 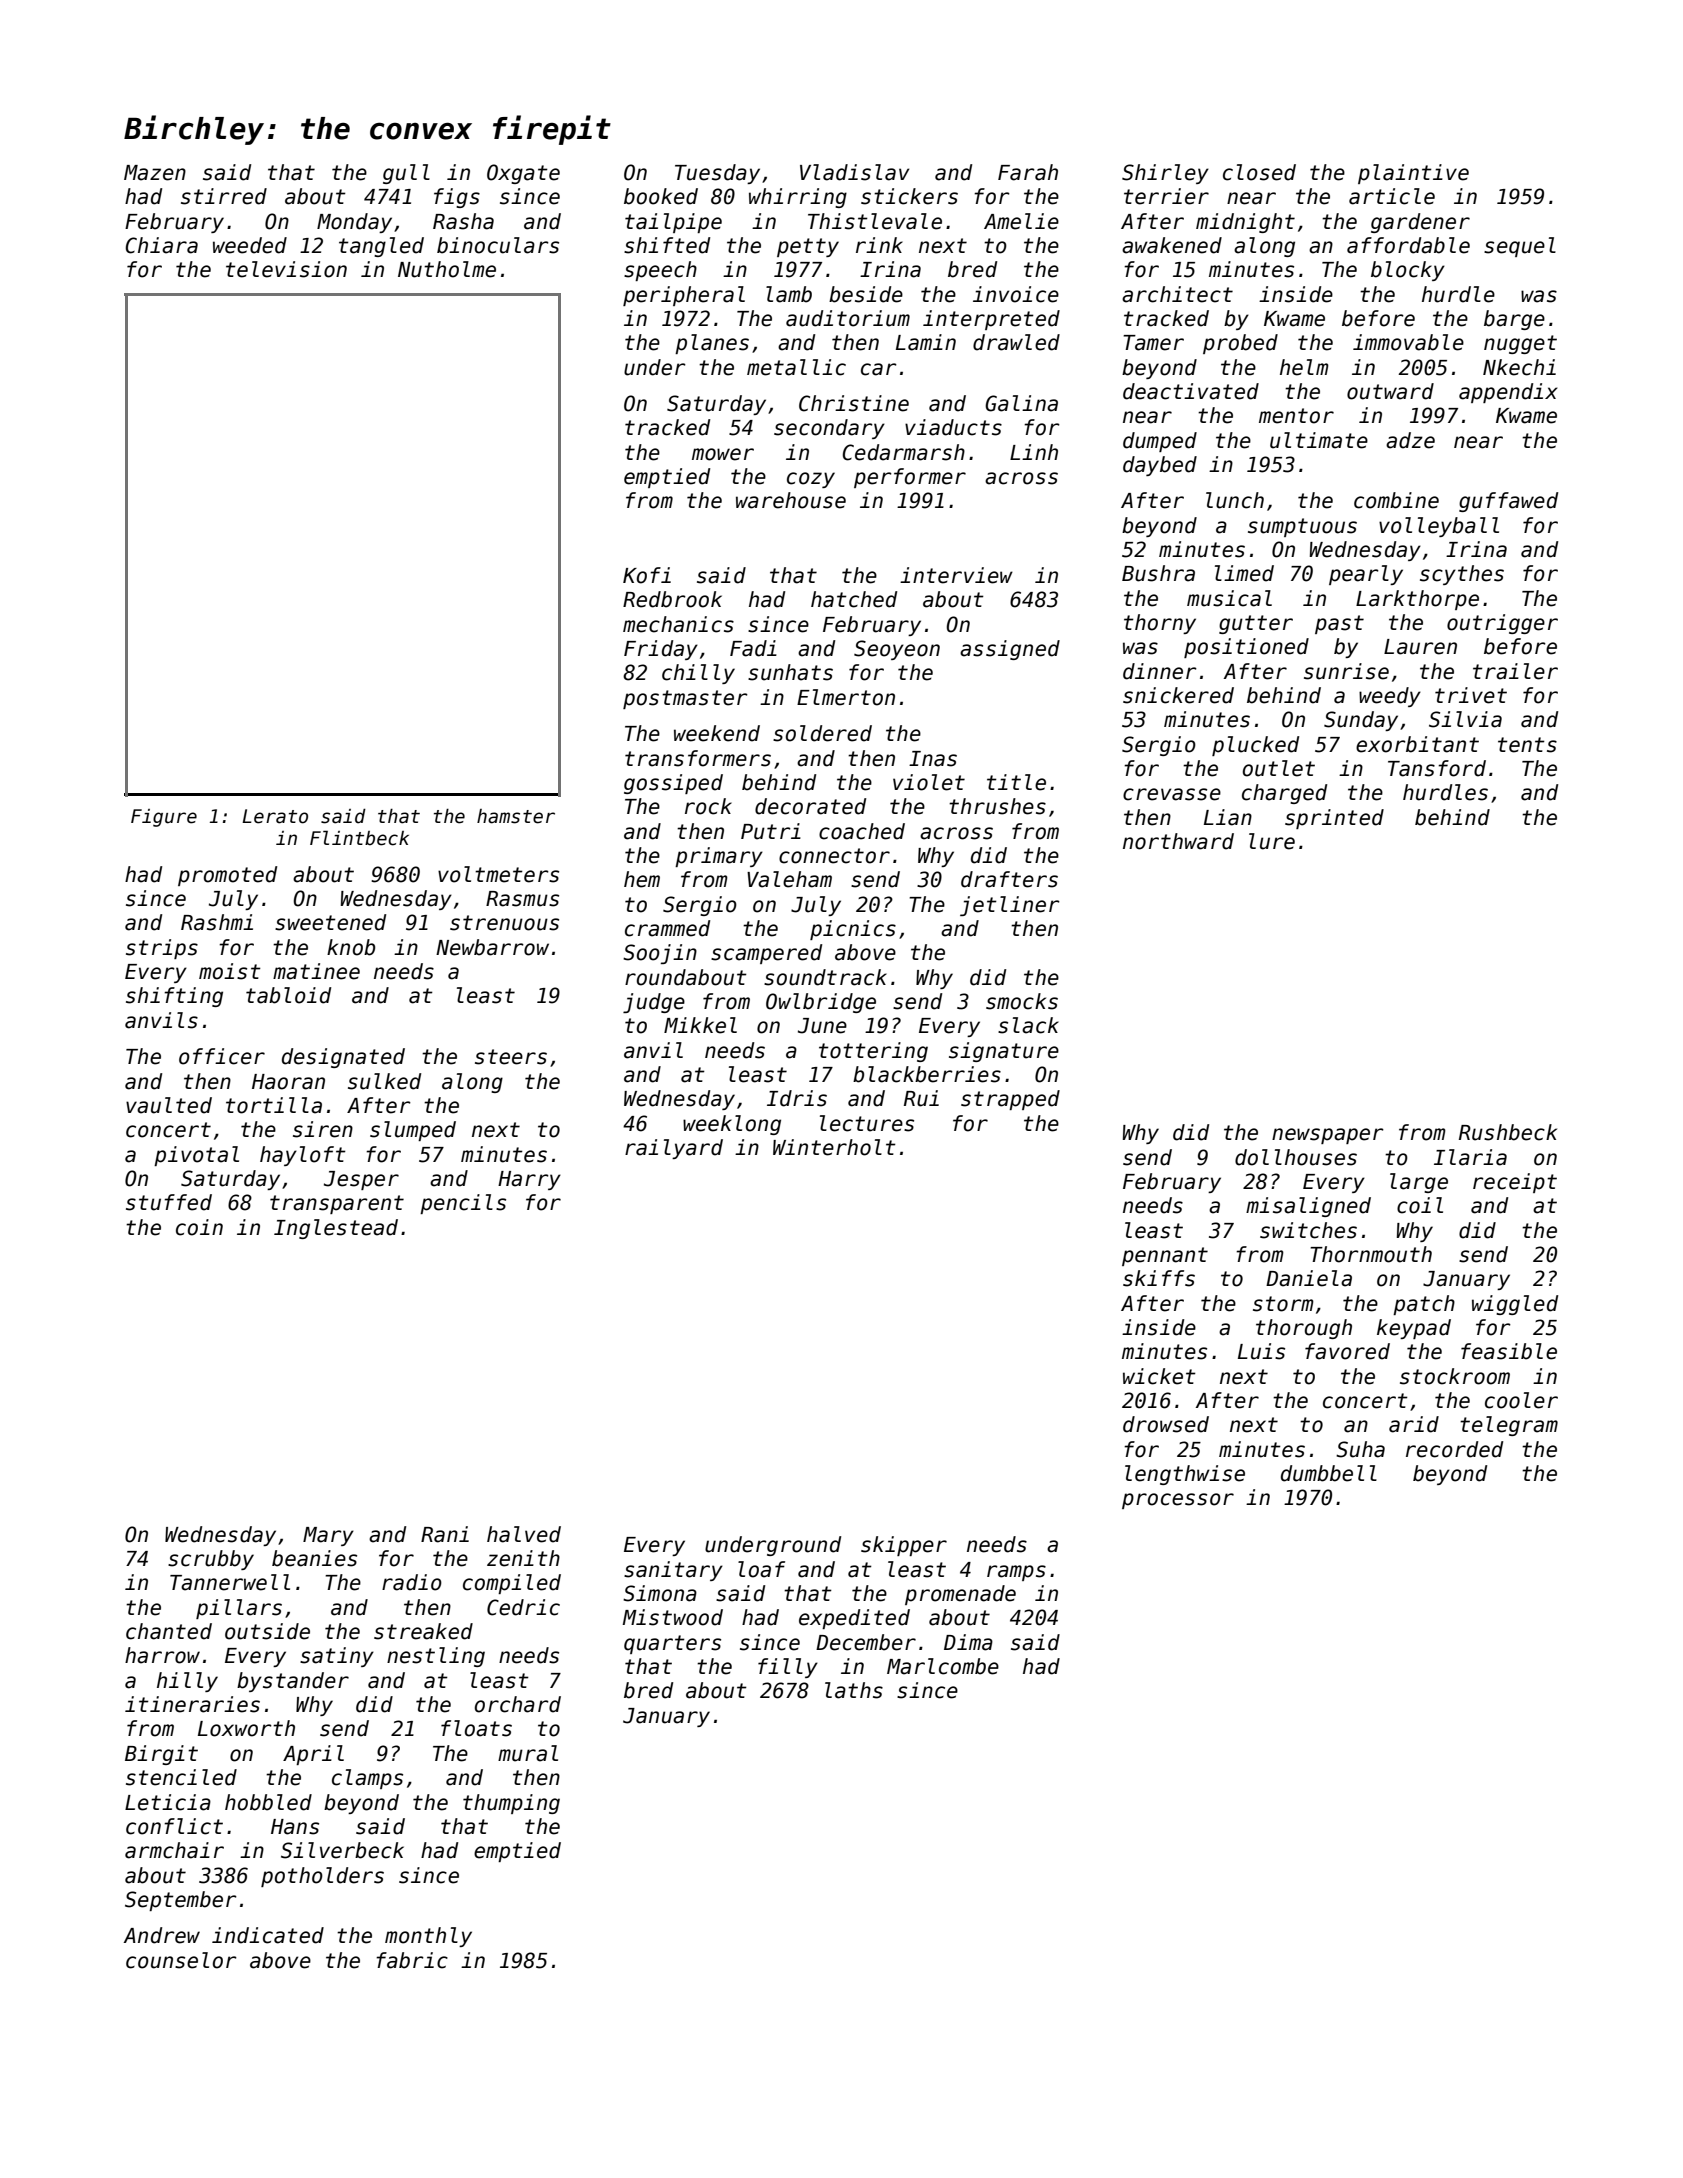 What do you see at coordinates (529, 1180) in the image?
I see `Harry` at bounding box center [529, 1180].
